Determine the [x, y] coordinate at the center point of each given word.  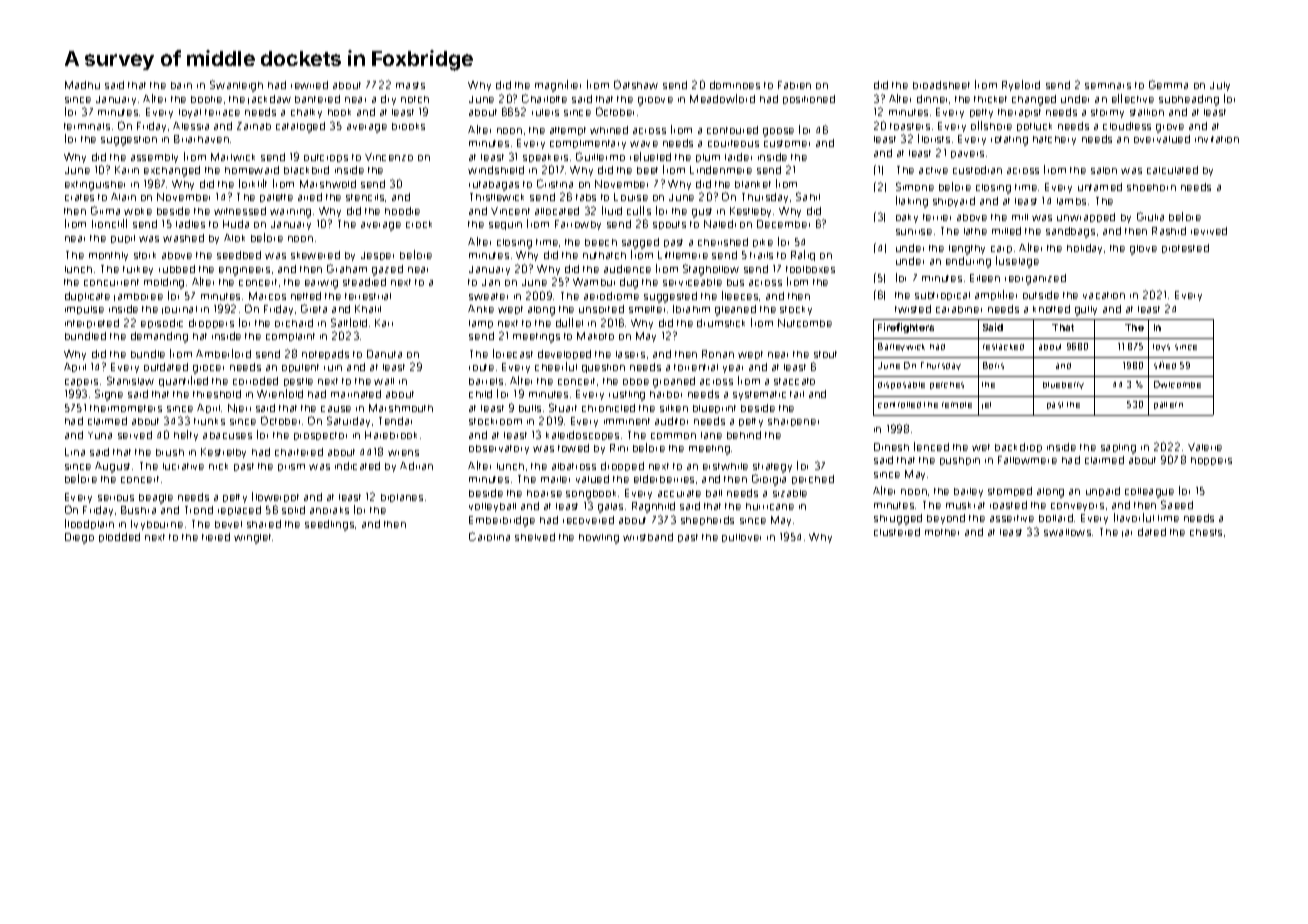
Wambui [594, 282]
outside [1041, 295]
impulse [84, 310]
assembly [154, 158]
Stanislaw [130, 380]
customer [787, 143]
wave [644, 144]
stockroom [495, 421]
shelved [535, 537]
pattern [1168, 405]
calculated [1172, 170]
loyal [190, 113]
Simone [915, 186]
